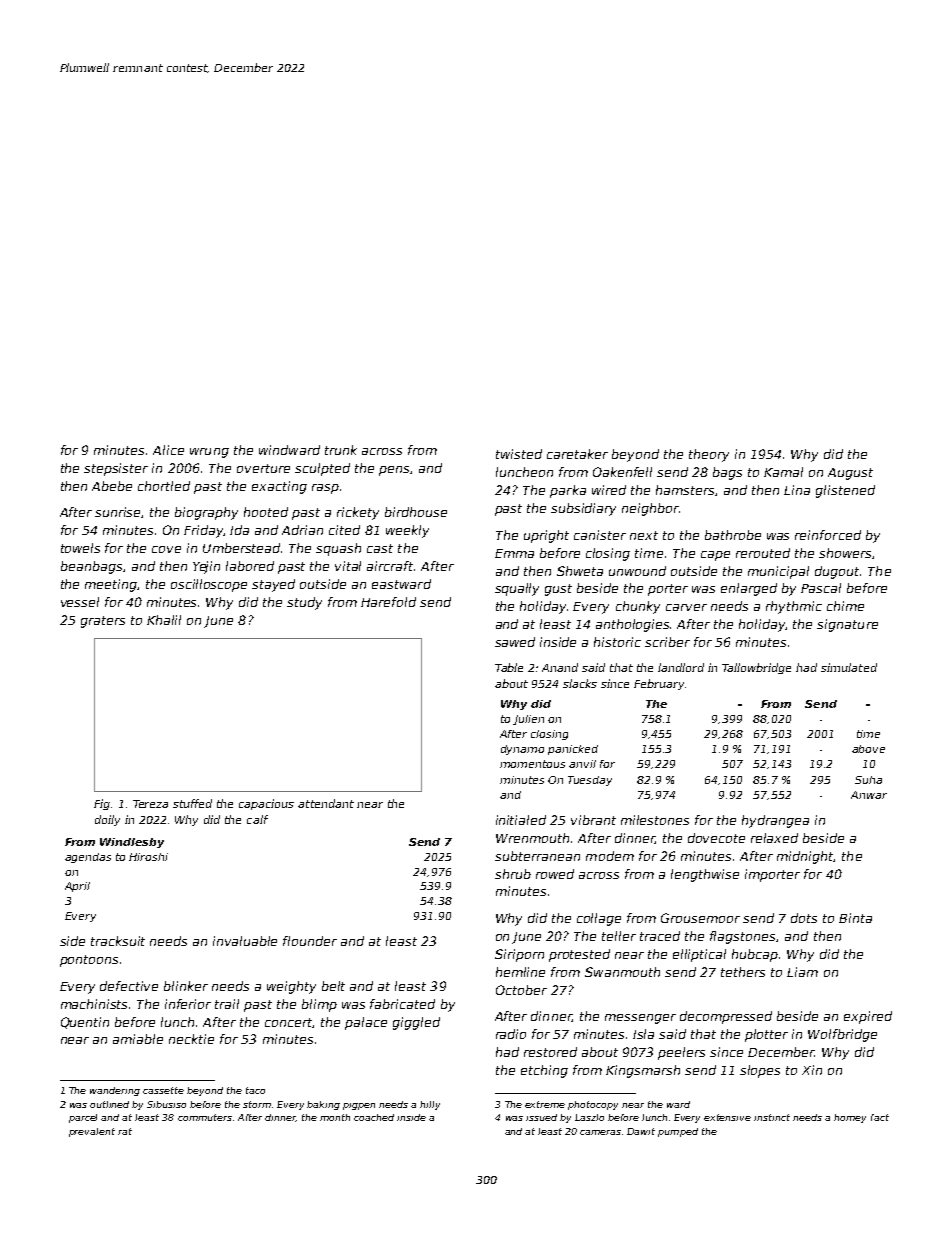  Describe the element at coordinates (797, 490) in the screenshot. I see `Lina` at that location.
